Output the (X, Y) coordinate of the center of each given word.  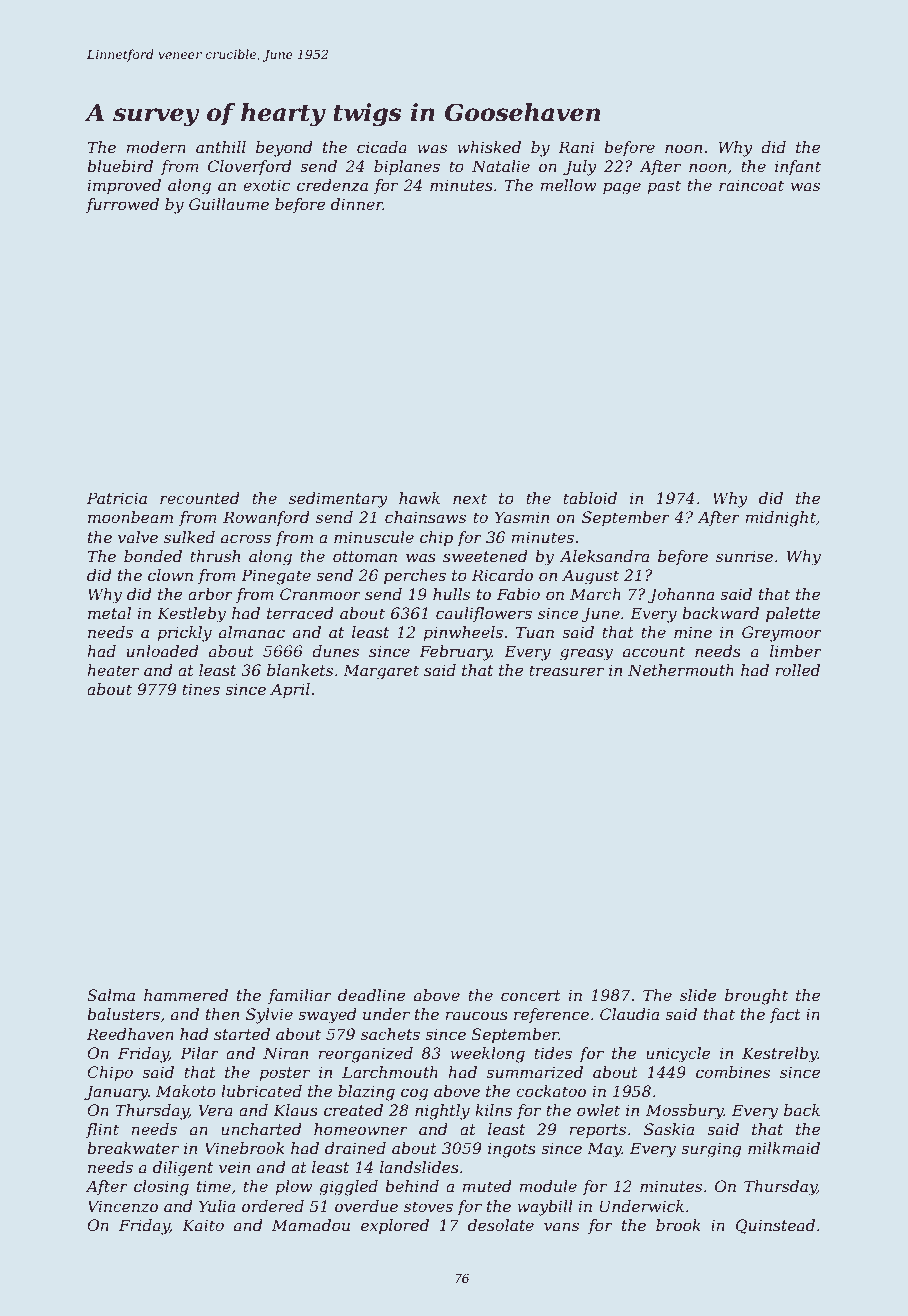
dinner (357, 204)
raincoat (751, 185)
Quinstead (775, 1226)
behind (412, 1186)
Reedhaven (130, 1034)
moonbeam (130, 517)
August (590, 577)
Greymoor (782, 634)
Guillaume (229, 204)
